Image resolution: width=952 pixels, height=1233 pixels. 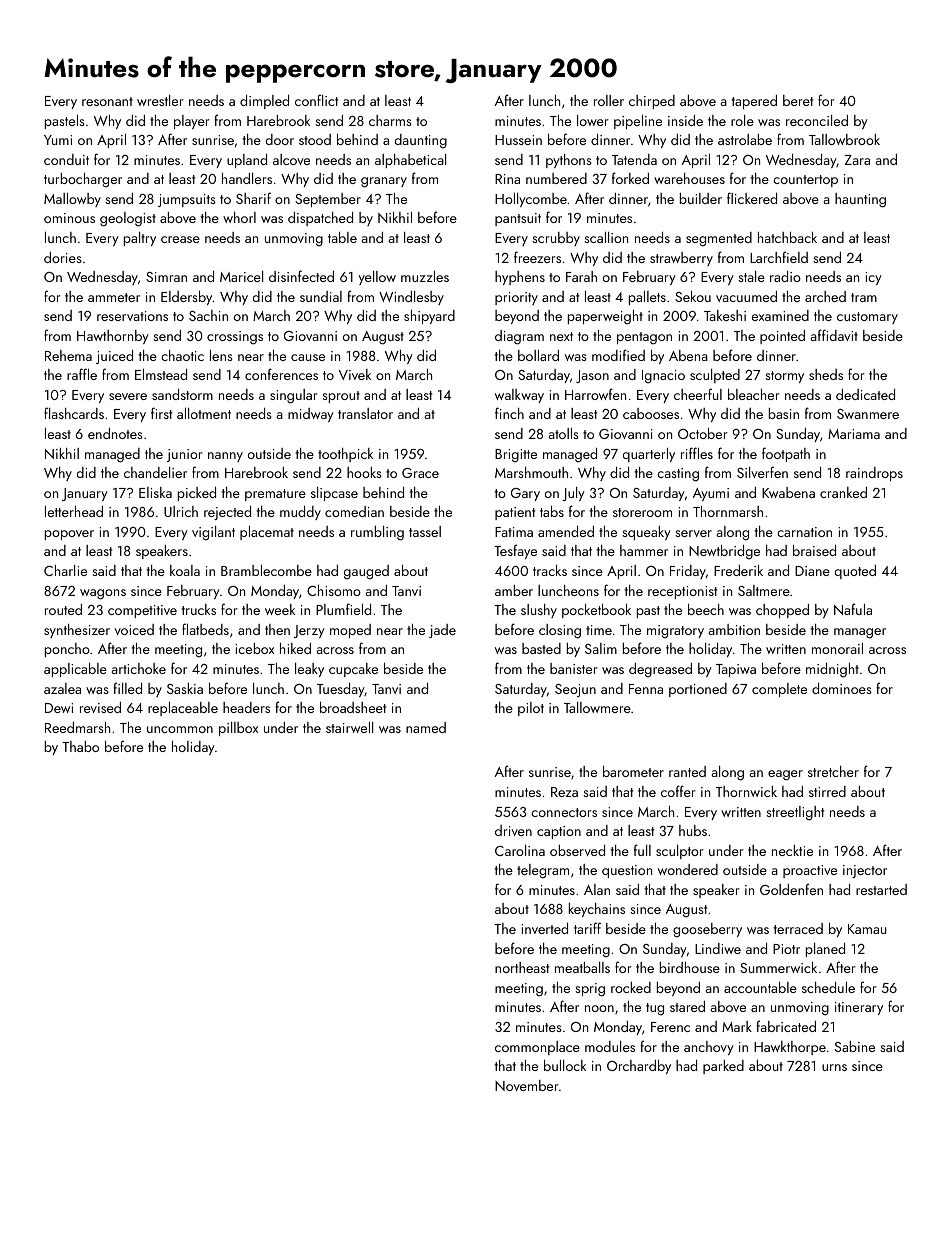 What do you see at coordinates (522, 967) in the screenshot?
I see `northeast` at bounding box center [522, 967].
